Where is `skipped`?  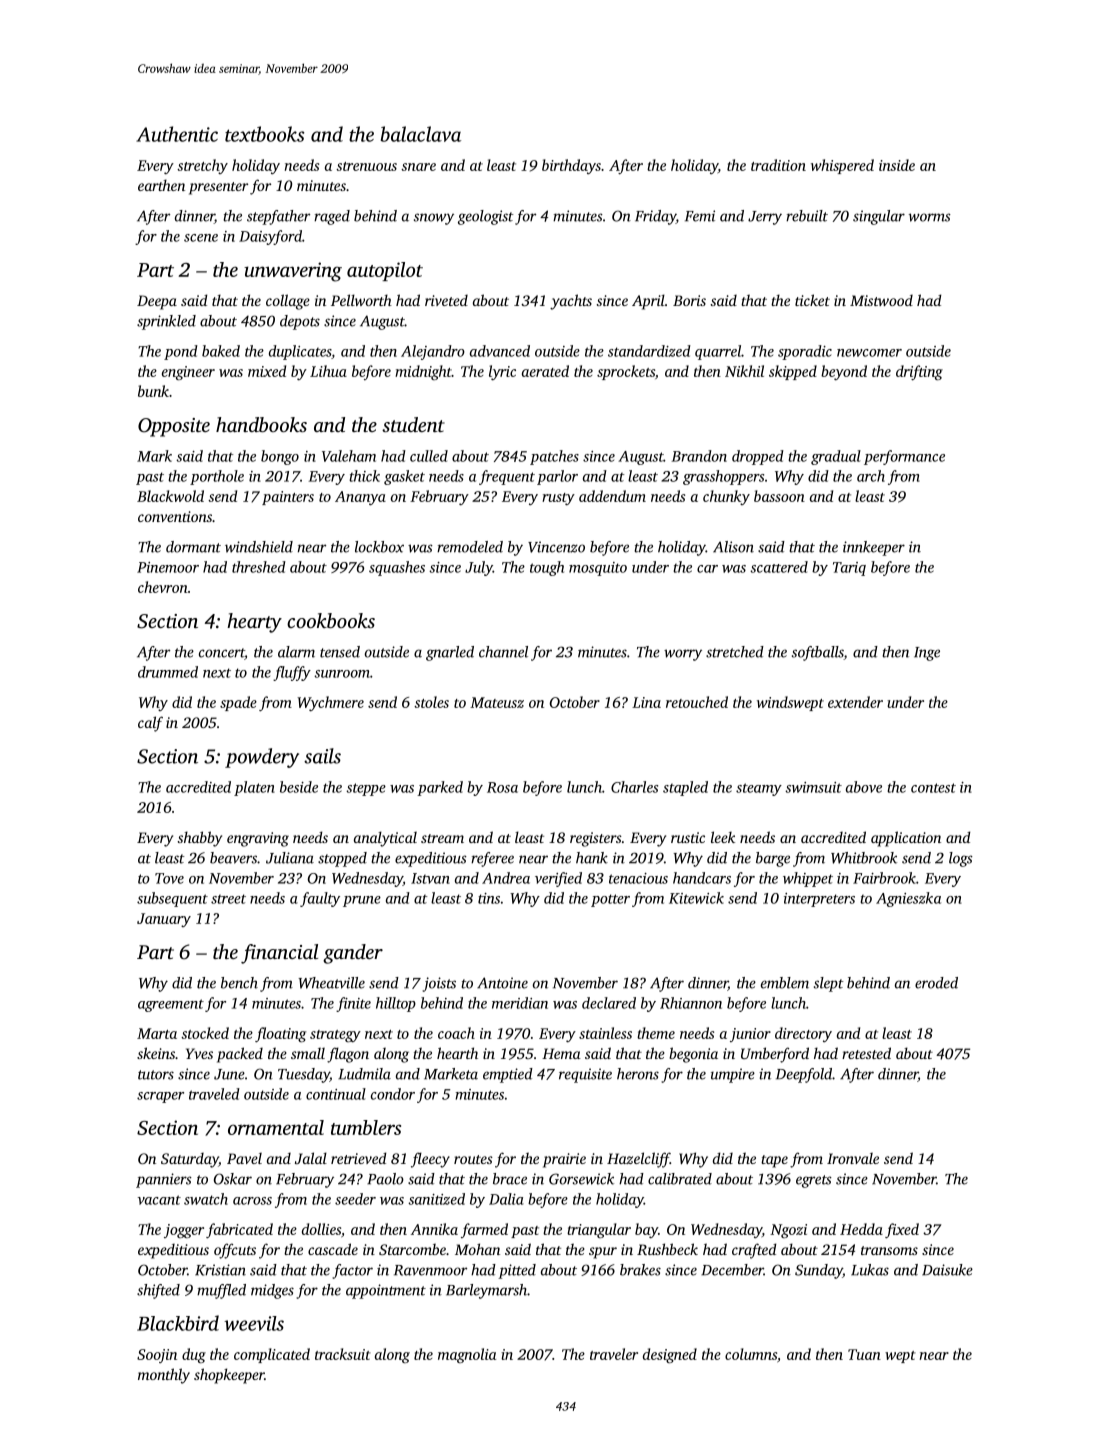
skipped is located at coordinates (793, 372).
